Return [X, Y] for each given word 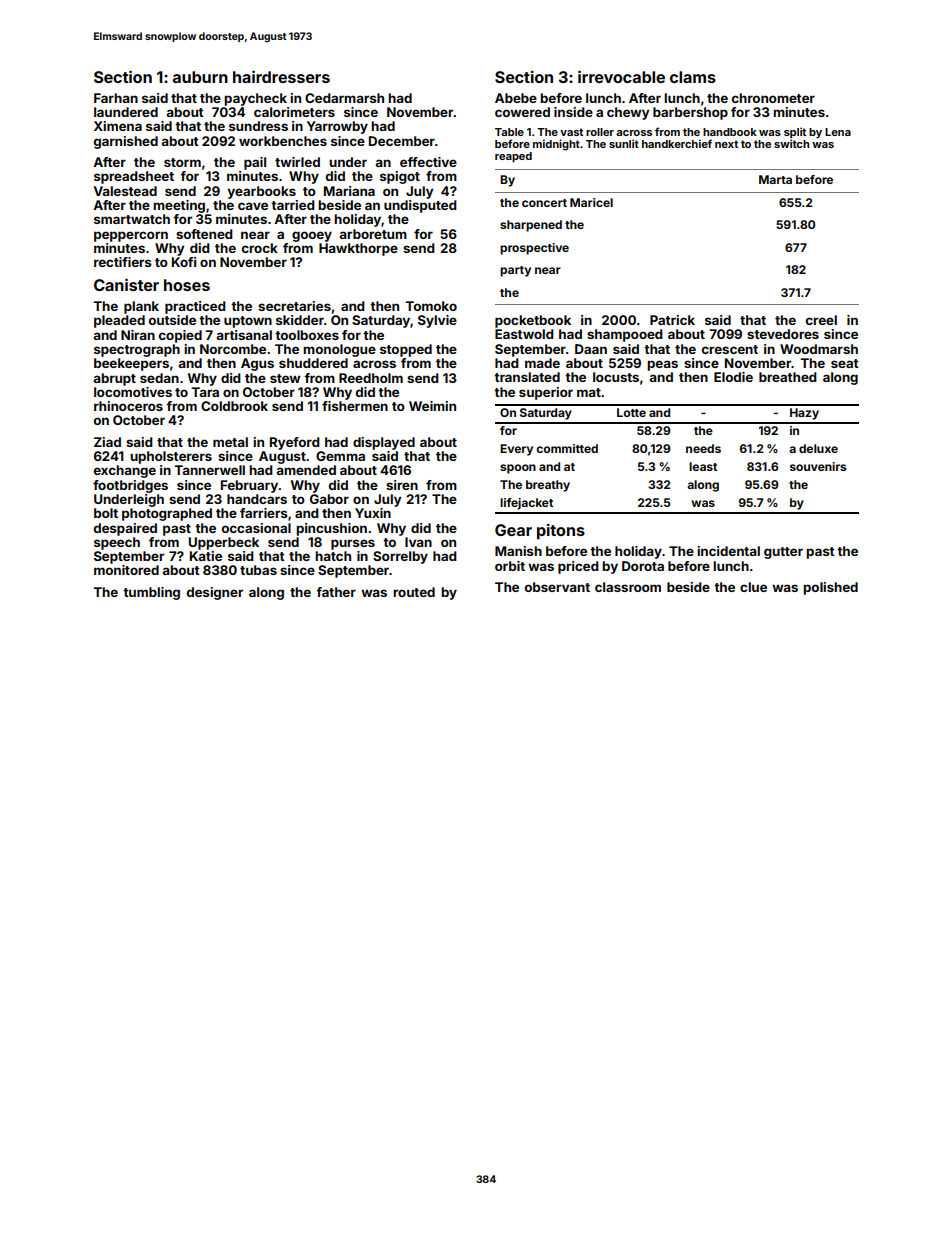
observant [557, 587]
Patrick [672, 320]
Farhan [116, 98]
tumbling [151, 593]
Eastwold [524, 334]
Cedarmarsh [344, 98]
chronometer [773, 98]
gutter [783, 553]
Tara [205, 392]
